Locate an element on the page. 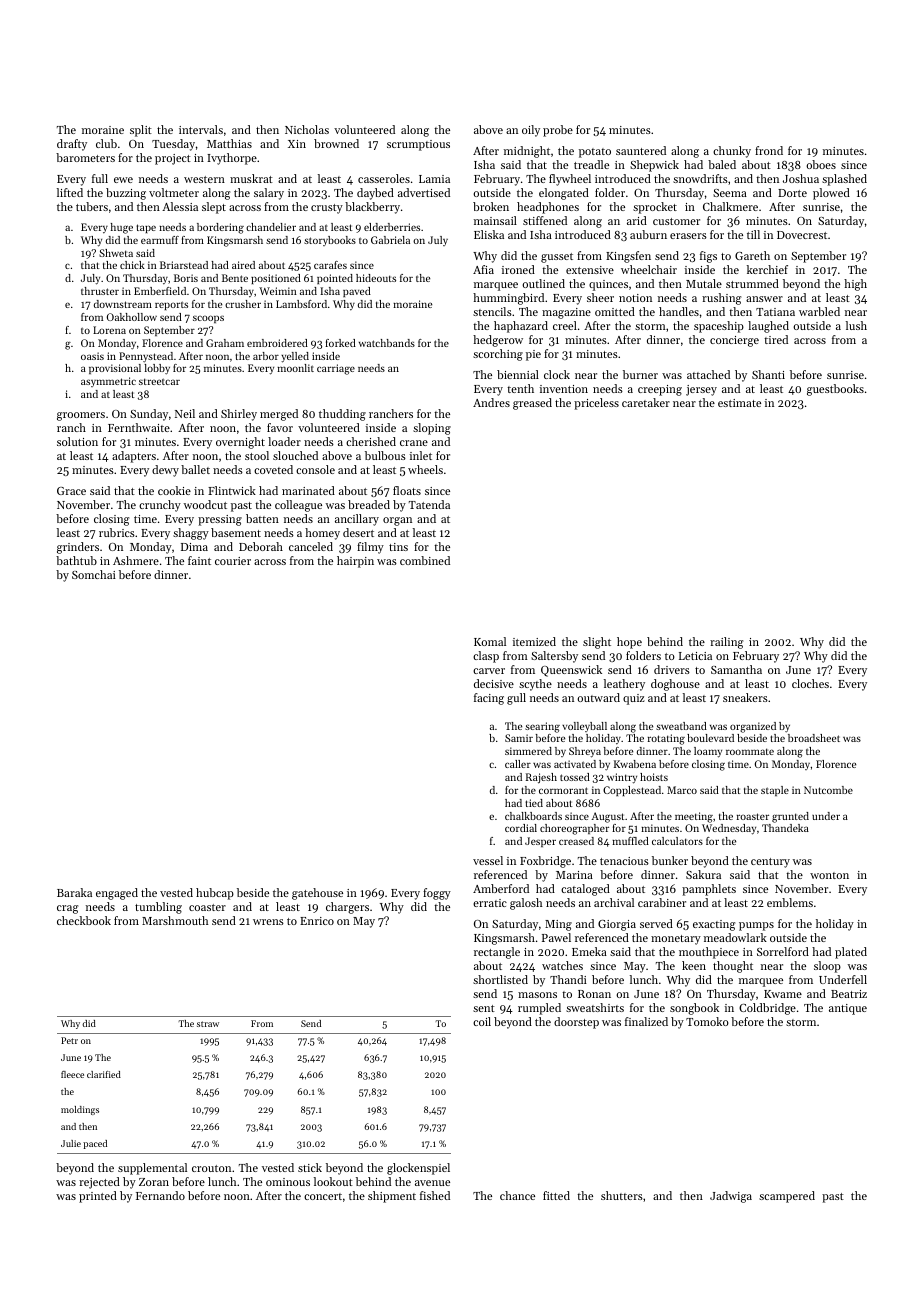 This image has width=924, height=1308. caretaker is located at coordinates (646, 402).
